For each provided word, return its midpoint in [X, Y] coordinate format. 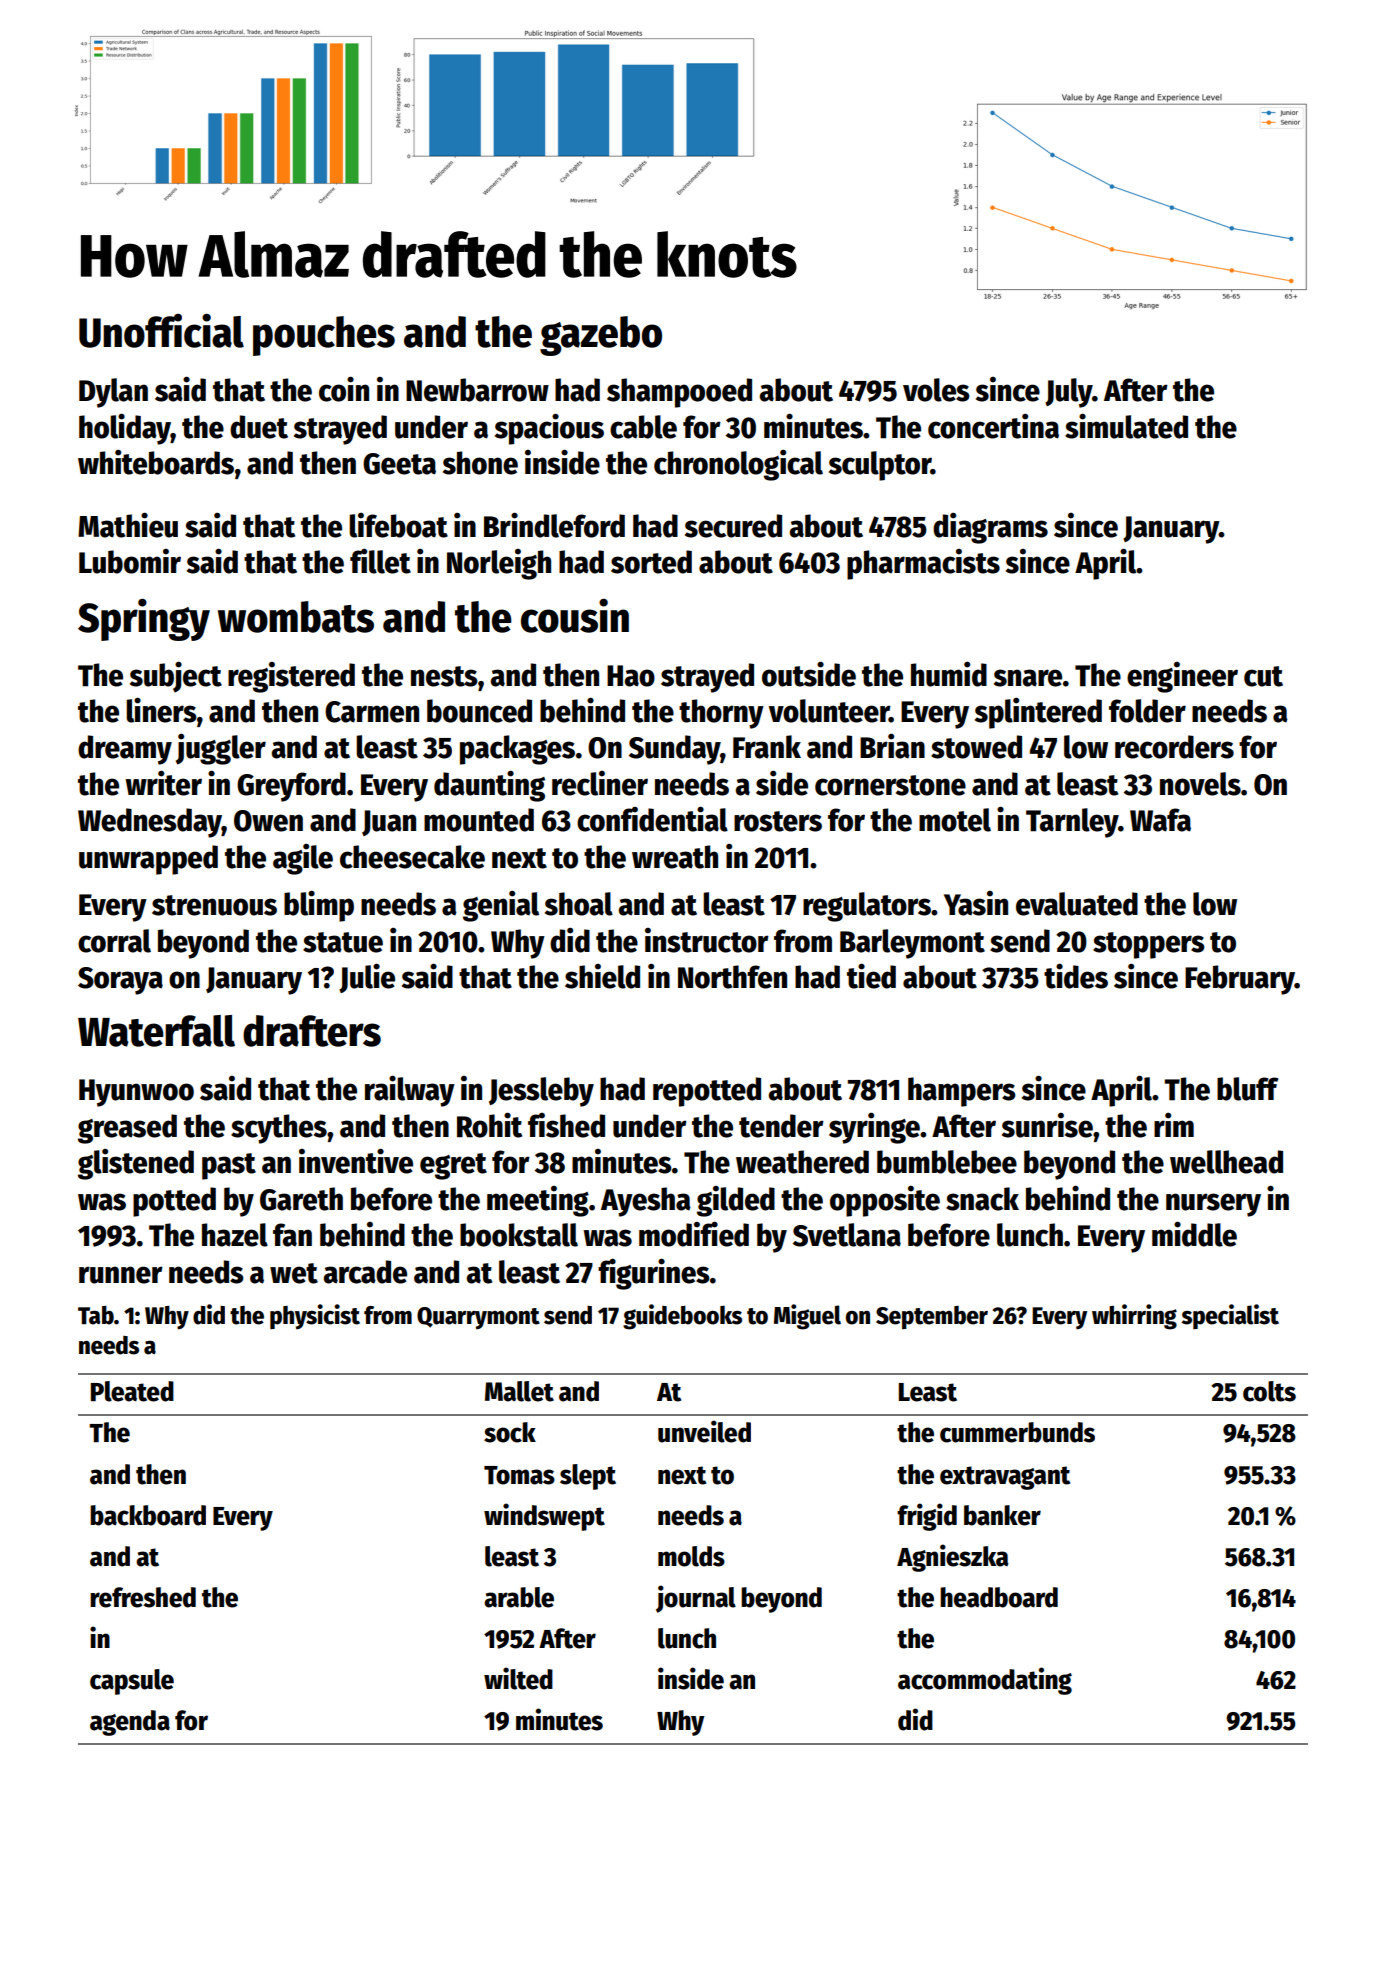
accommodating [985, 1681]
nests [444, 676]
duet [259, 427]
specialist [1230, 1316]
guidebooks [682, 1317]
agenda [130, 1723]
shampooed [679, 393]
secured [733, 526]
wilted [518, 1678]
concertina [993, 426]
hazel [235, 1235]
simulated [1126, 426]
